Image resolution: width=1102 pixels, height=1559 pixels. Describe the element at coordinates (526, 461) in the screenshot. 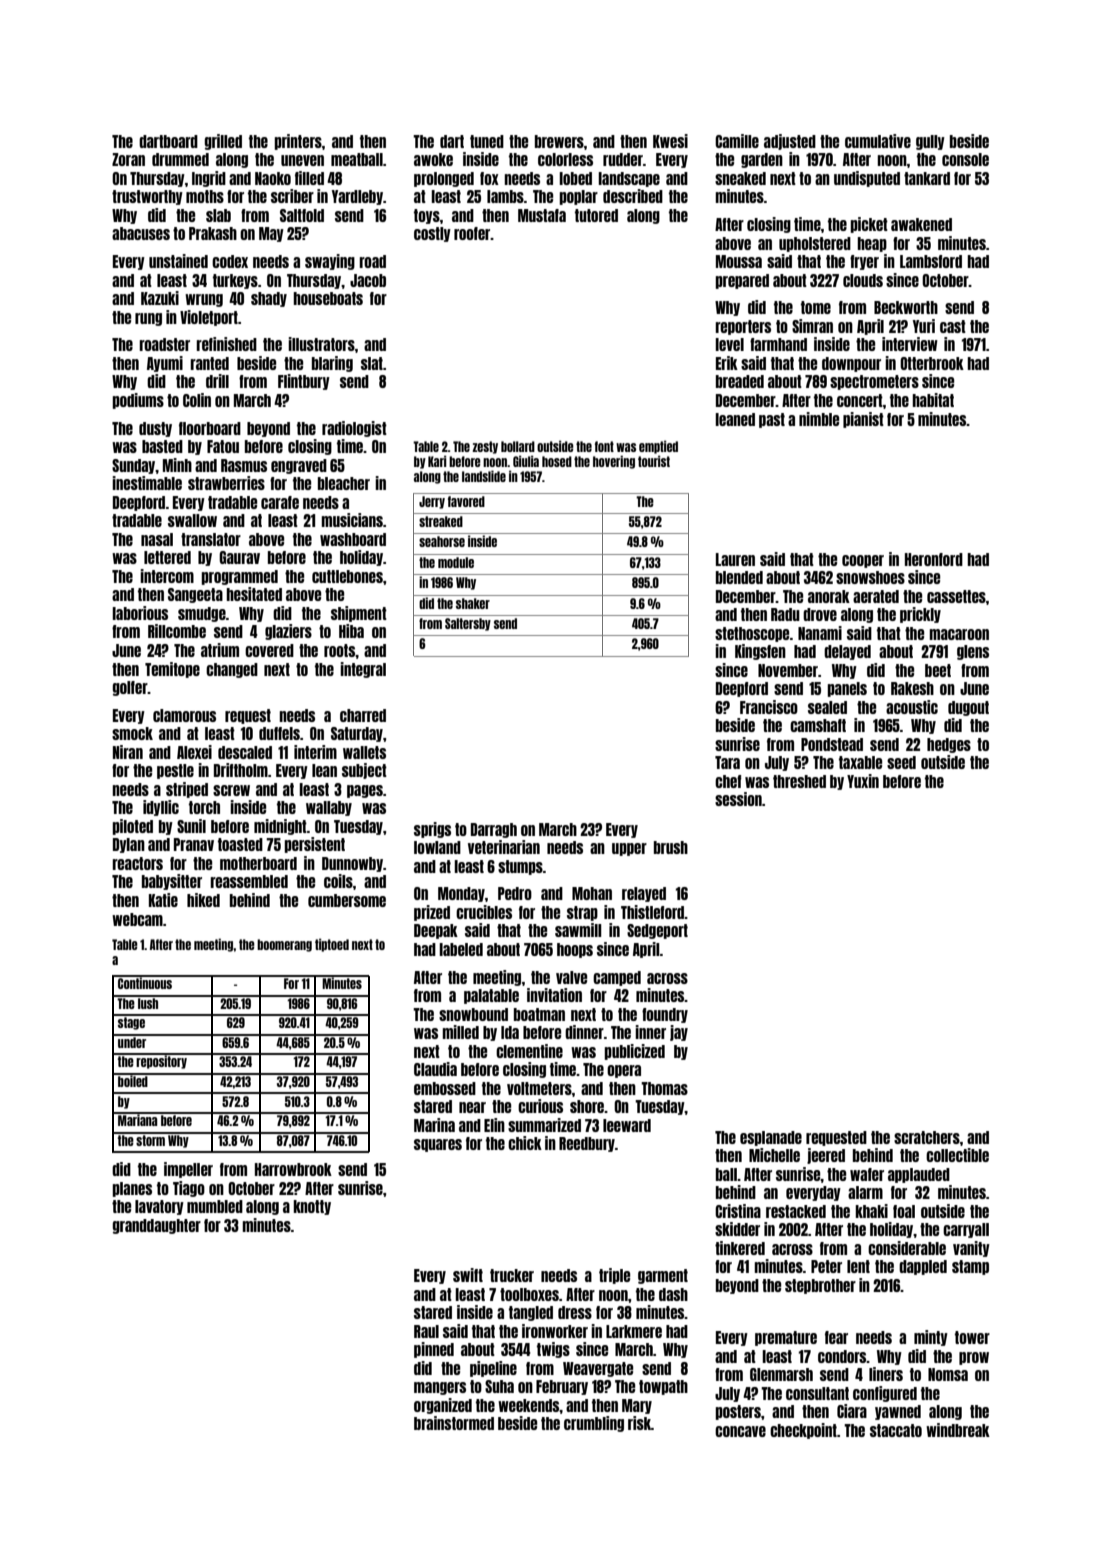

I see `Giulia` at that location.
